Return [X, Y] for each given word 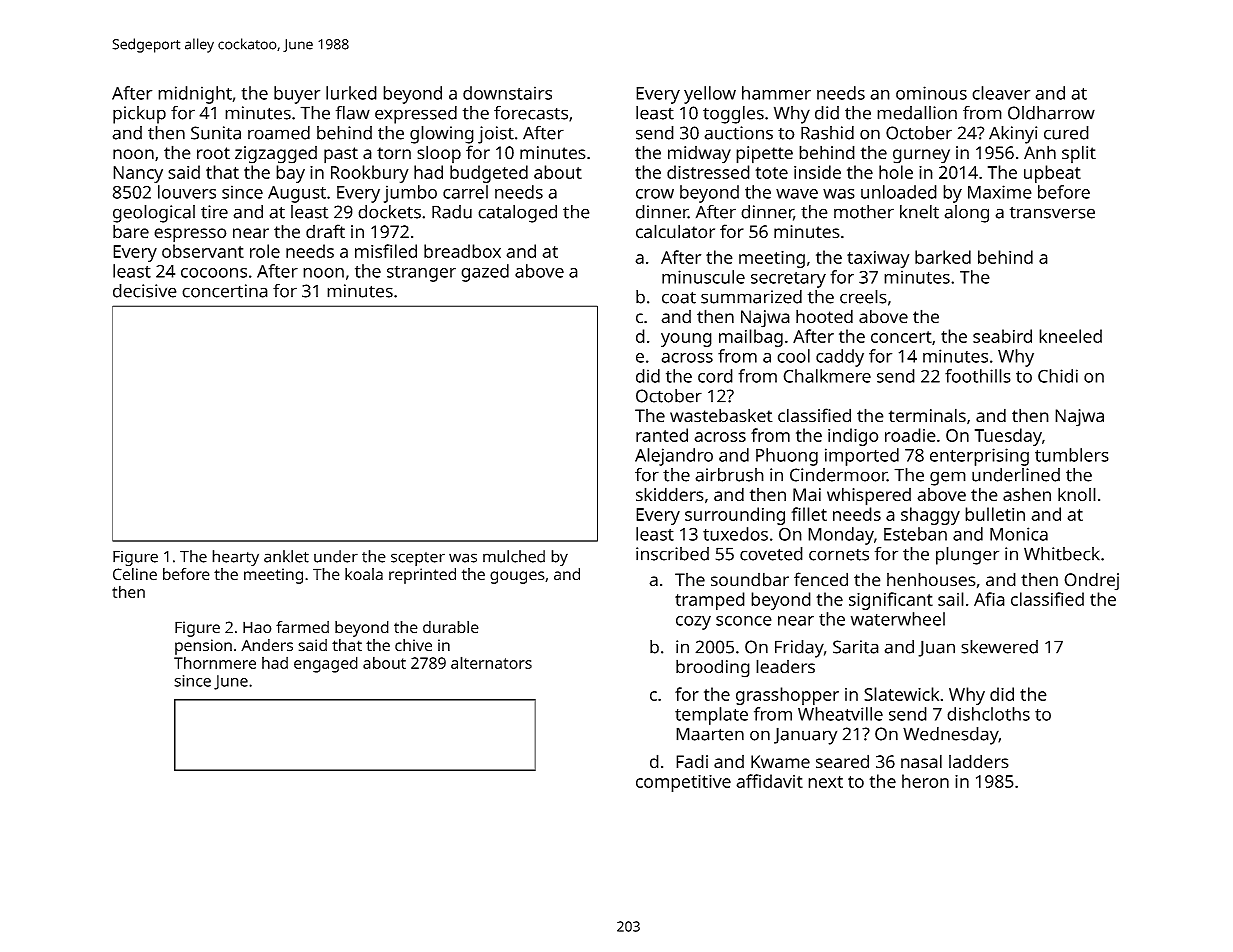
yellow [710, 95]
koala [364, 574]
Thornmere [215, 662]
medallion [917, 113]
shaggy [930, 516]
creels [863, 297]
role [265, 251]
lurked [351, 93]
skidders [670, 494]
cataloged [517, 214]
